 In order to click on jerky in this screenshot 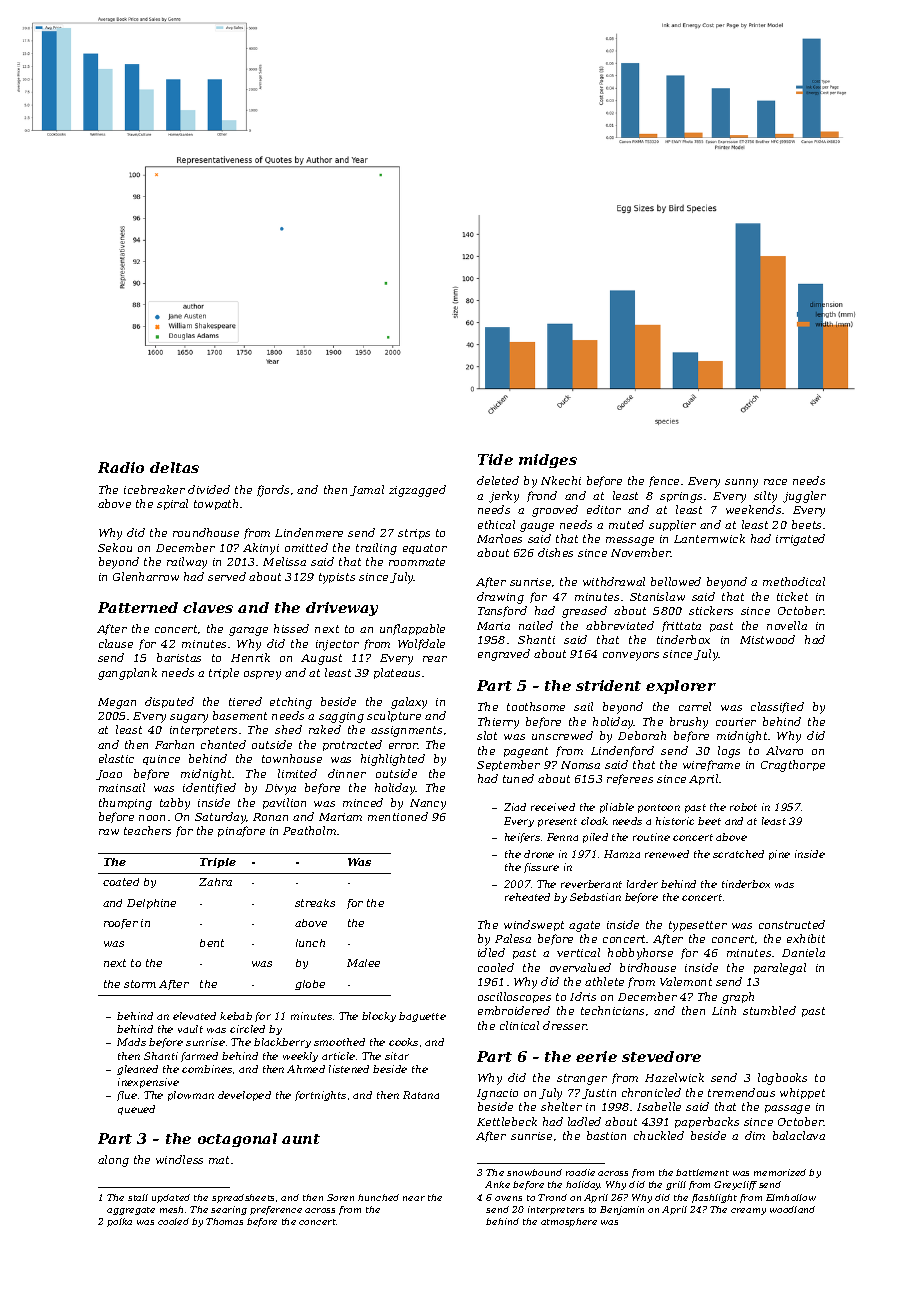, I will do `click(504, 497)`.
